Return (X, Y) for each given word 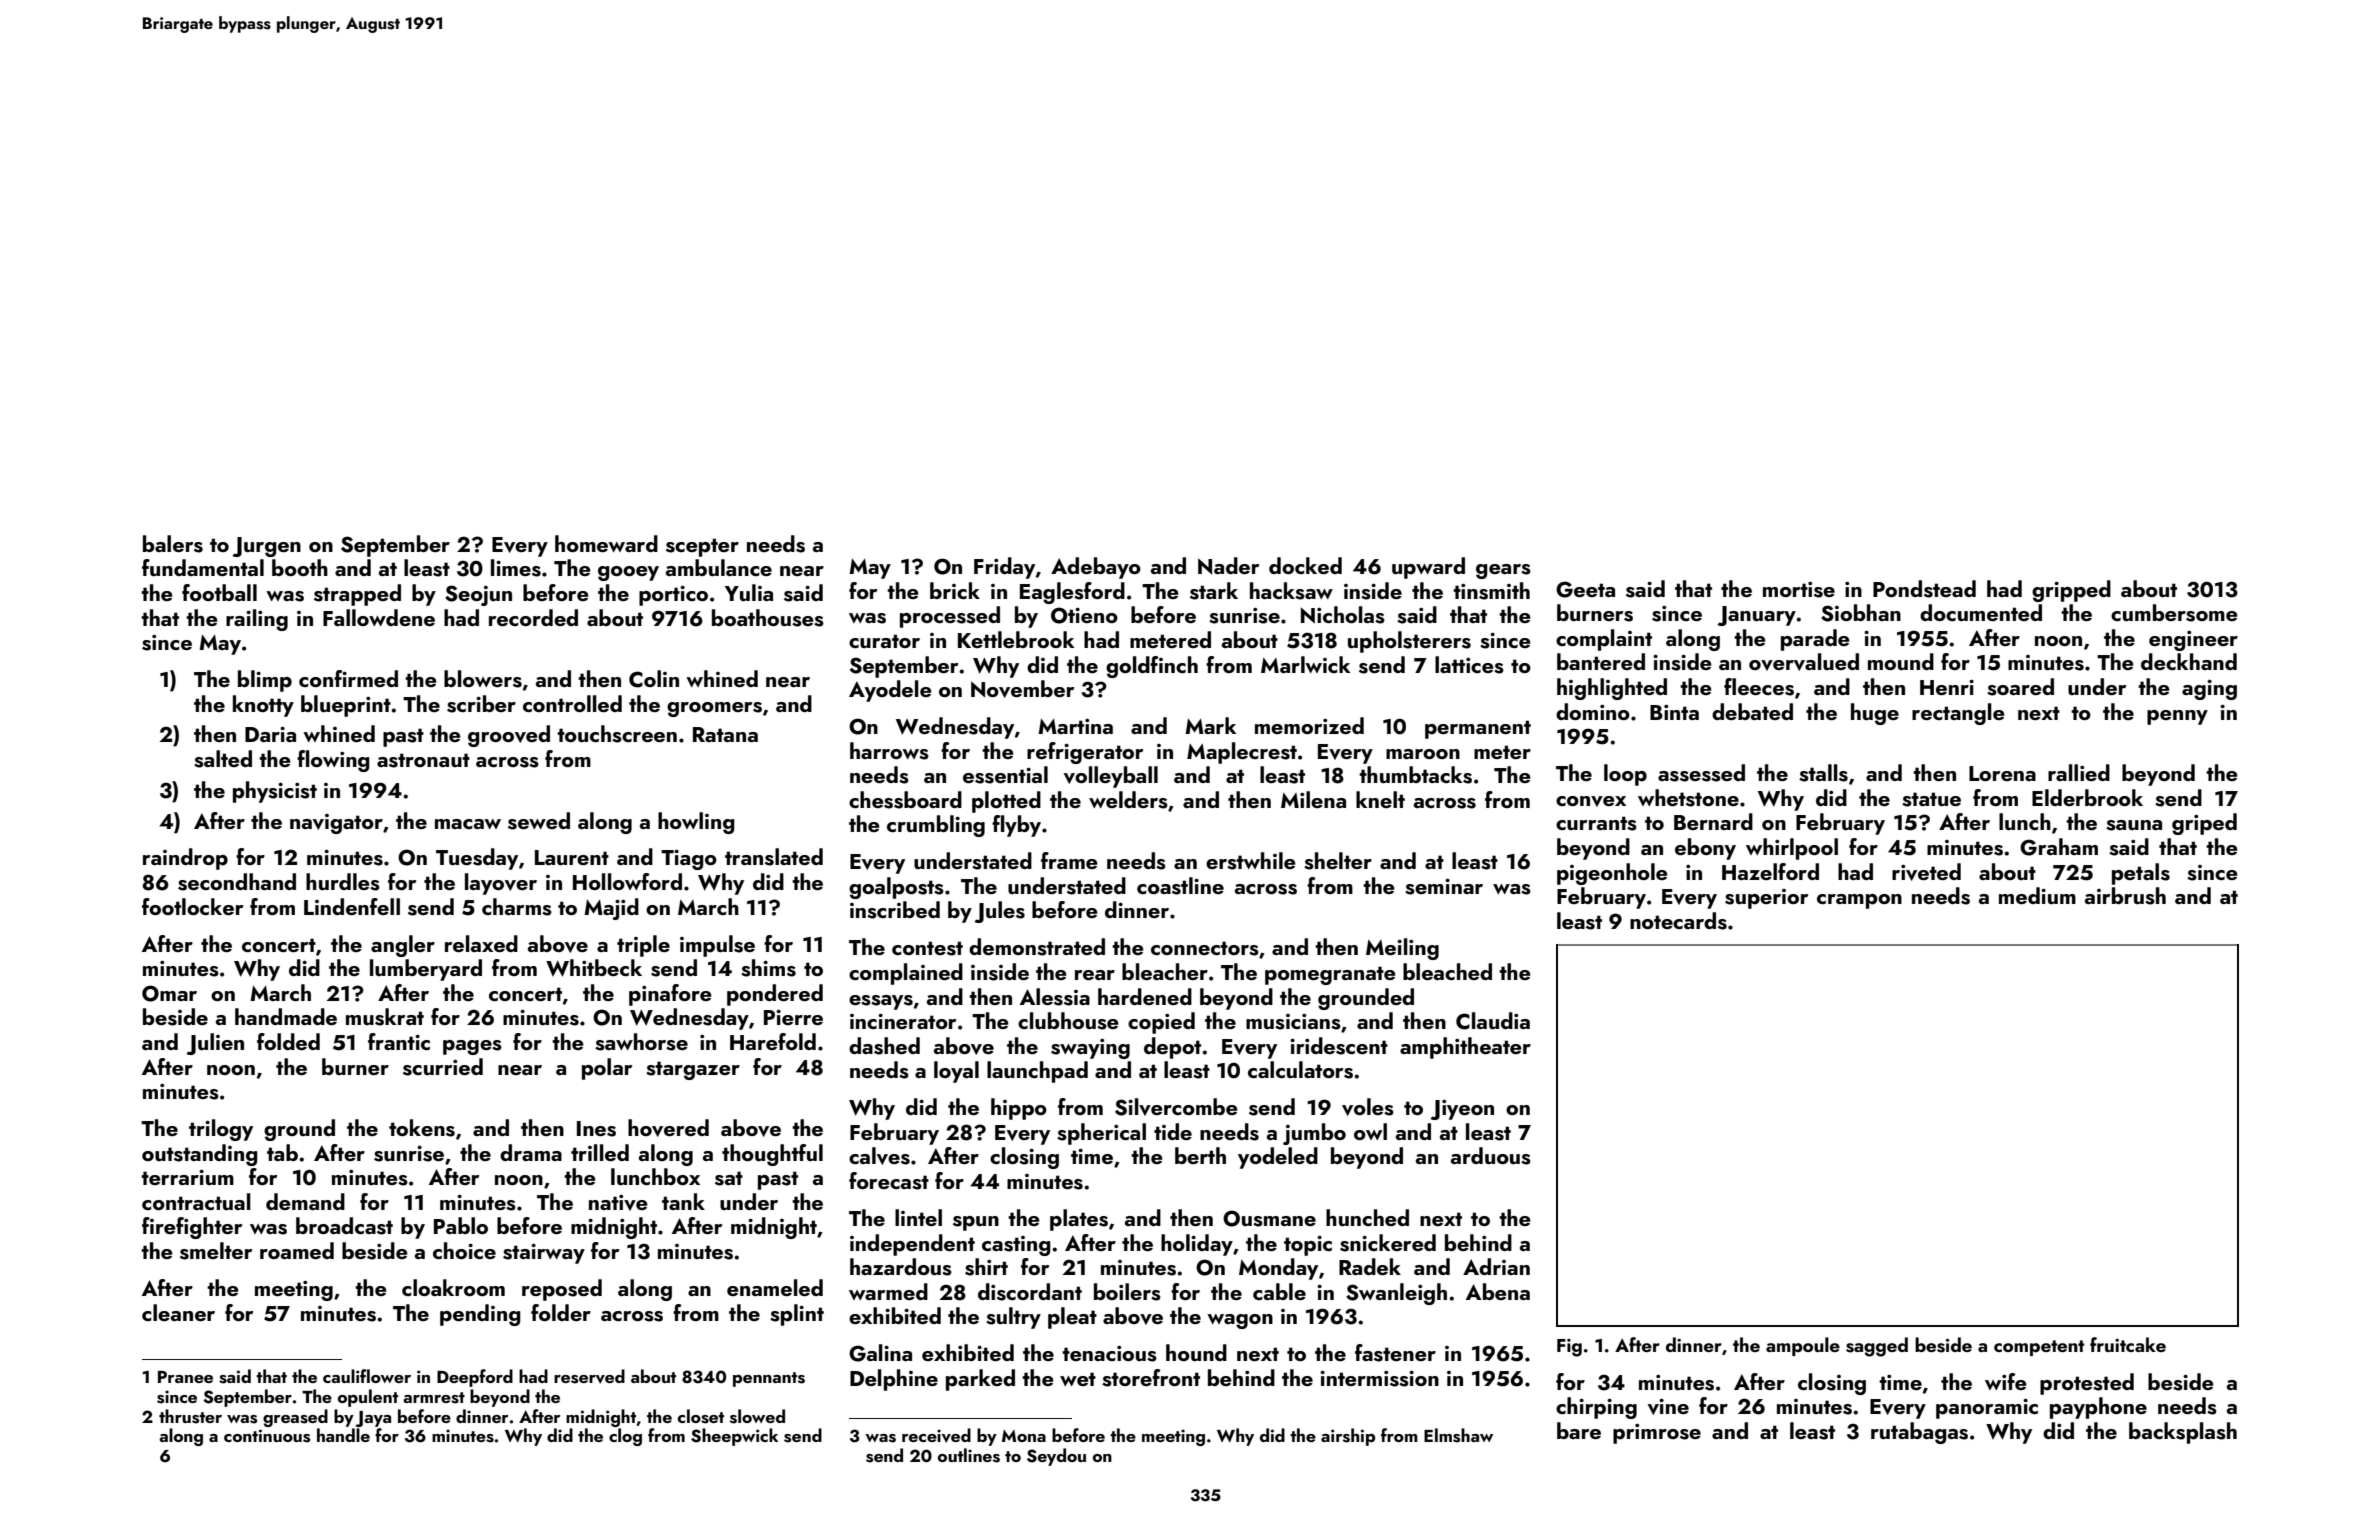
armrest (434, 1398)
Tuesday (477, 859)
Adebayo (1096, 568)
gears (1503, 571)
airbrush (2125, 896)
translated (774, 857)
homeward (606, 543)
